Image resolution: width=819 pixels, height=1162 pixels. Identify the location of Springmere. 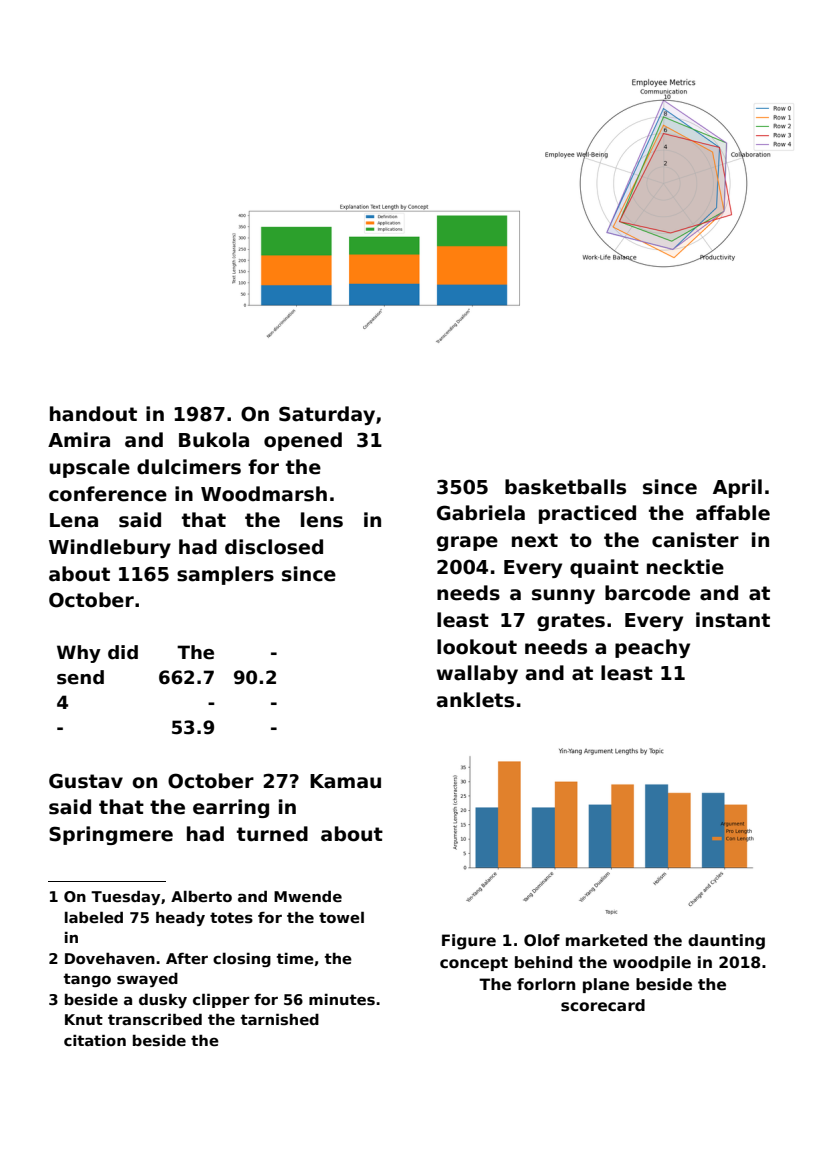
(111, 835).
